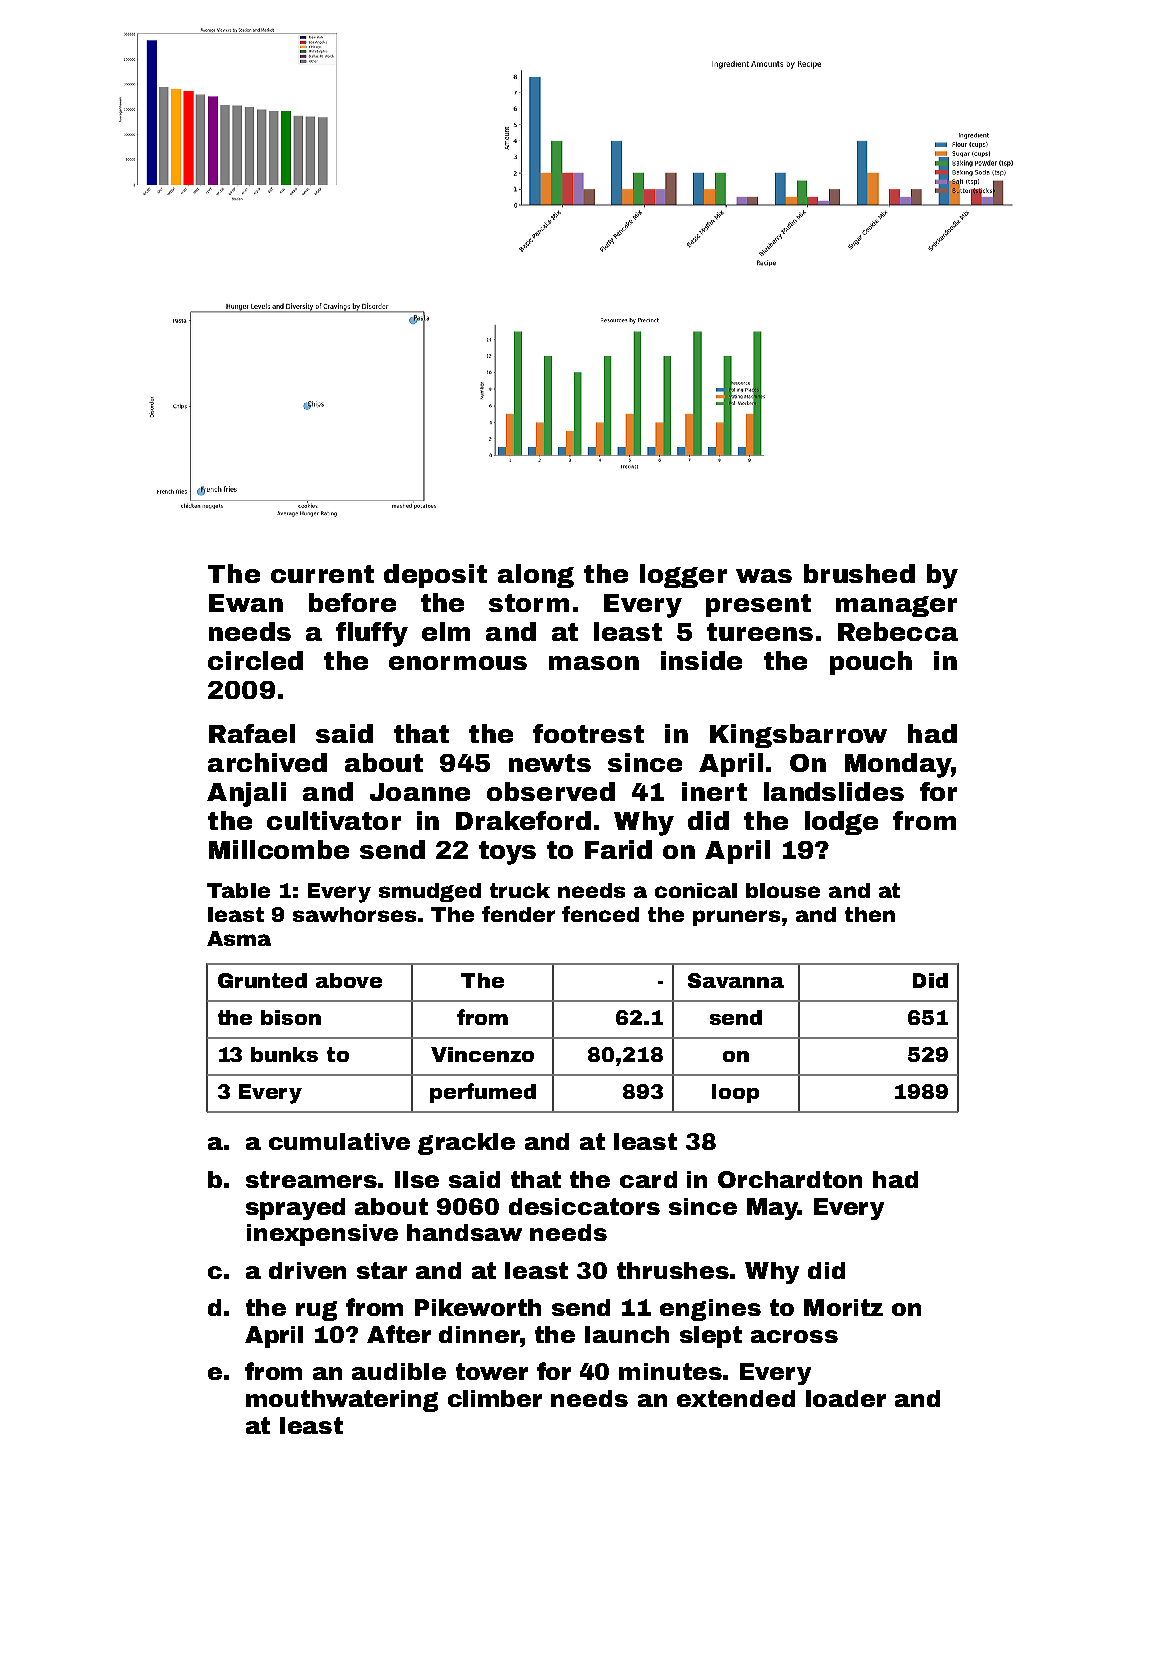  Describe the element at coordinates (701, 660) in the screenshot. I see `inside` at that location.
